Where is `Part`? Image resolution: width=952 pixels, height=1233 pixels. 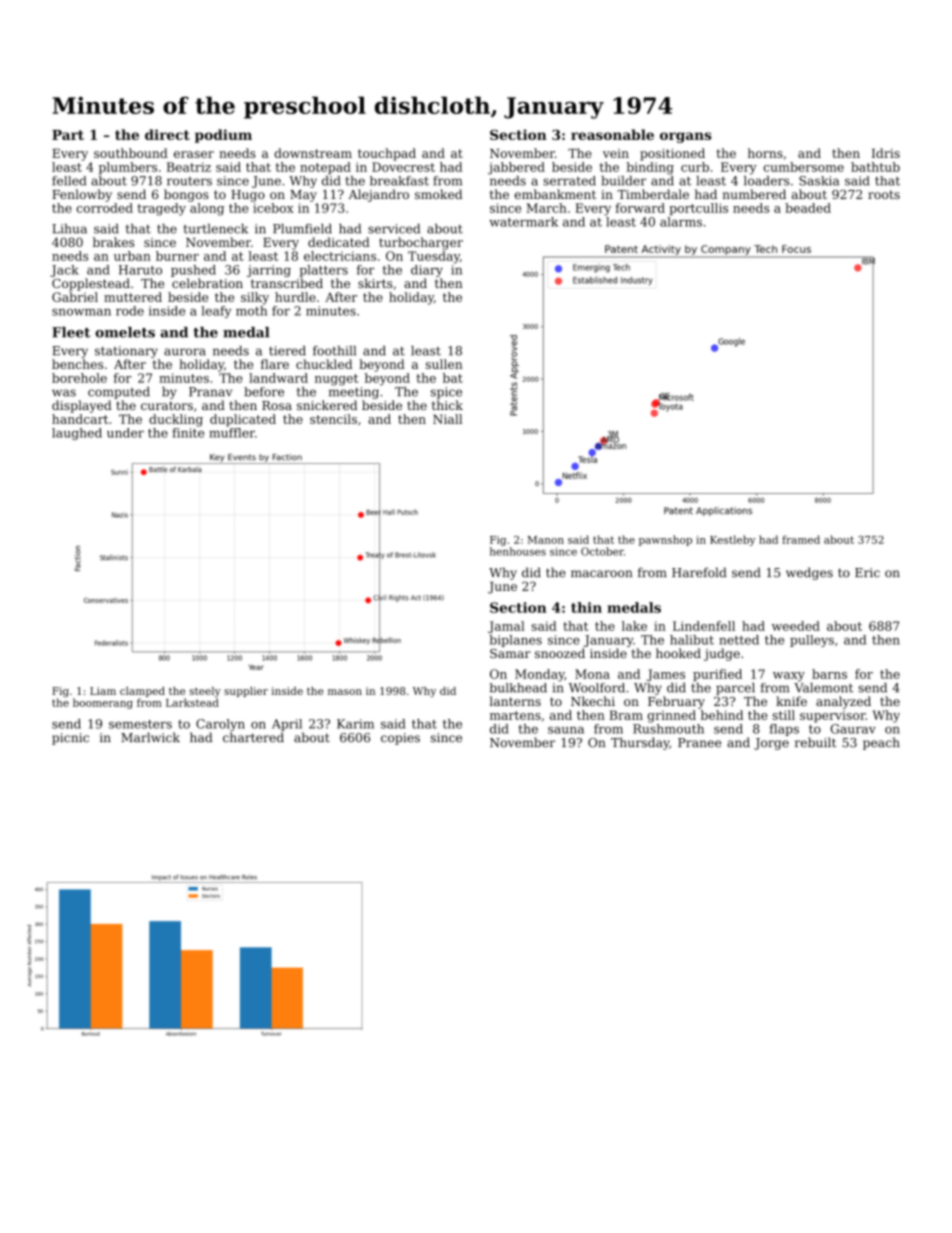
Part is located at coordinates (68, 135).
